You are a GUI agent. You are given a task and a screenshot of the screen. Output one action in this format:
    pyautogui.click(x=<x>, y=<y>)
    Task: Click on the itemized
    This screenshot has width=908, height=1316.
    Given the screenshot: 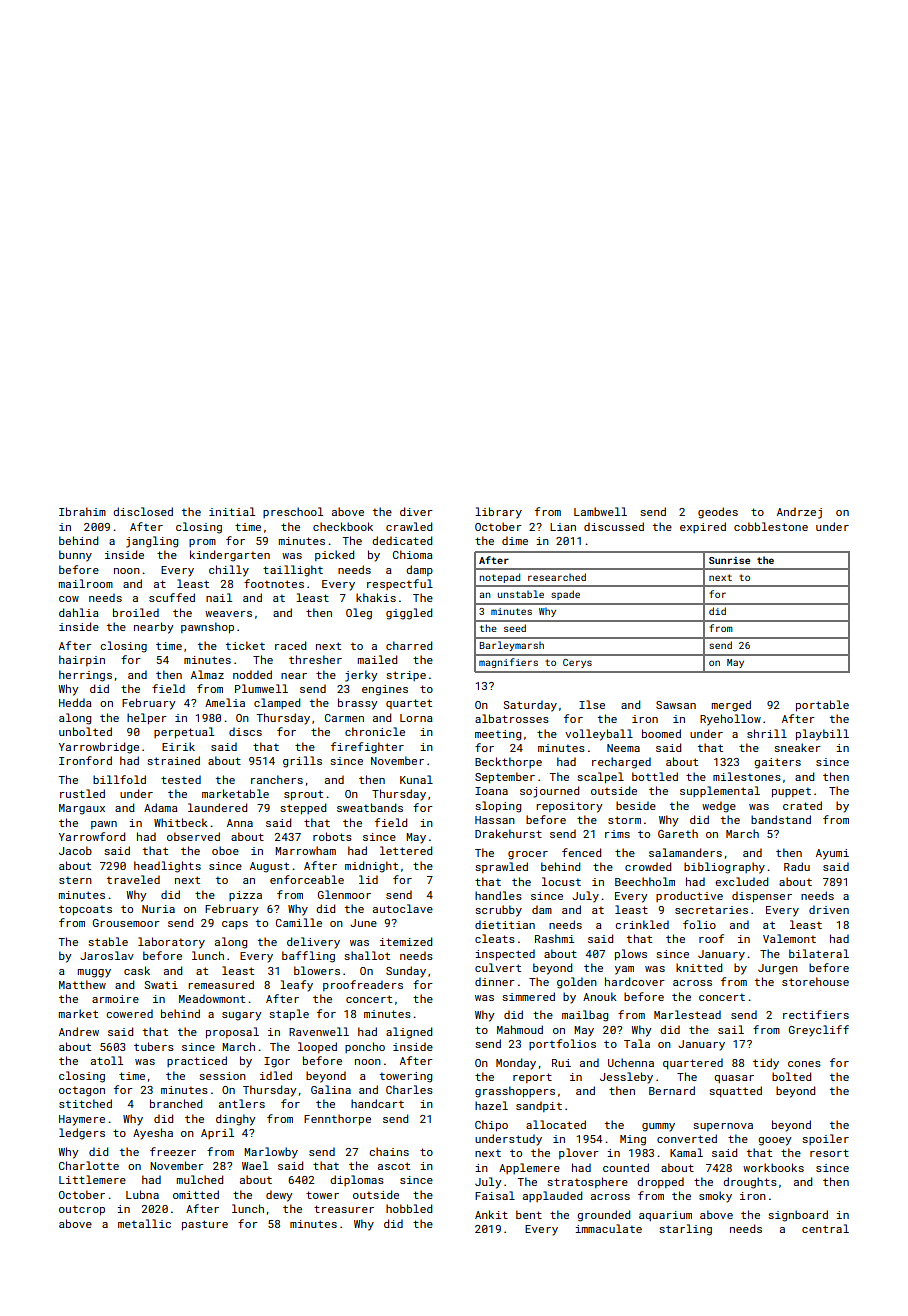 What is the action you would take?
    pyautogui.click(x=406, y=941)
